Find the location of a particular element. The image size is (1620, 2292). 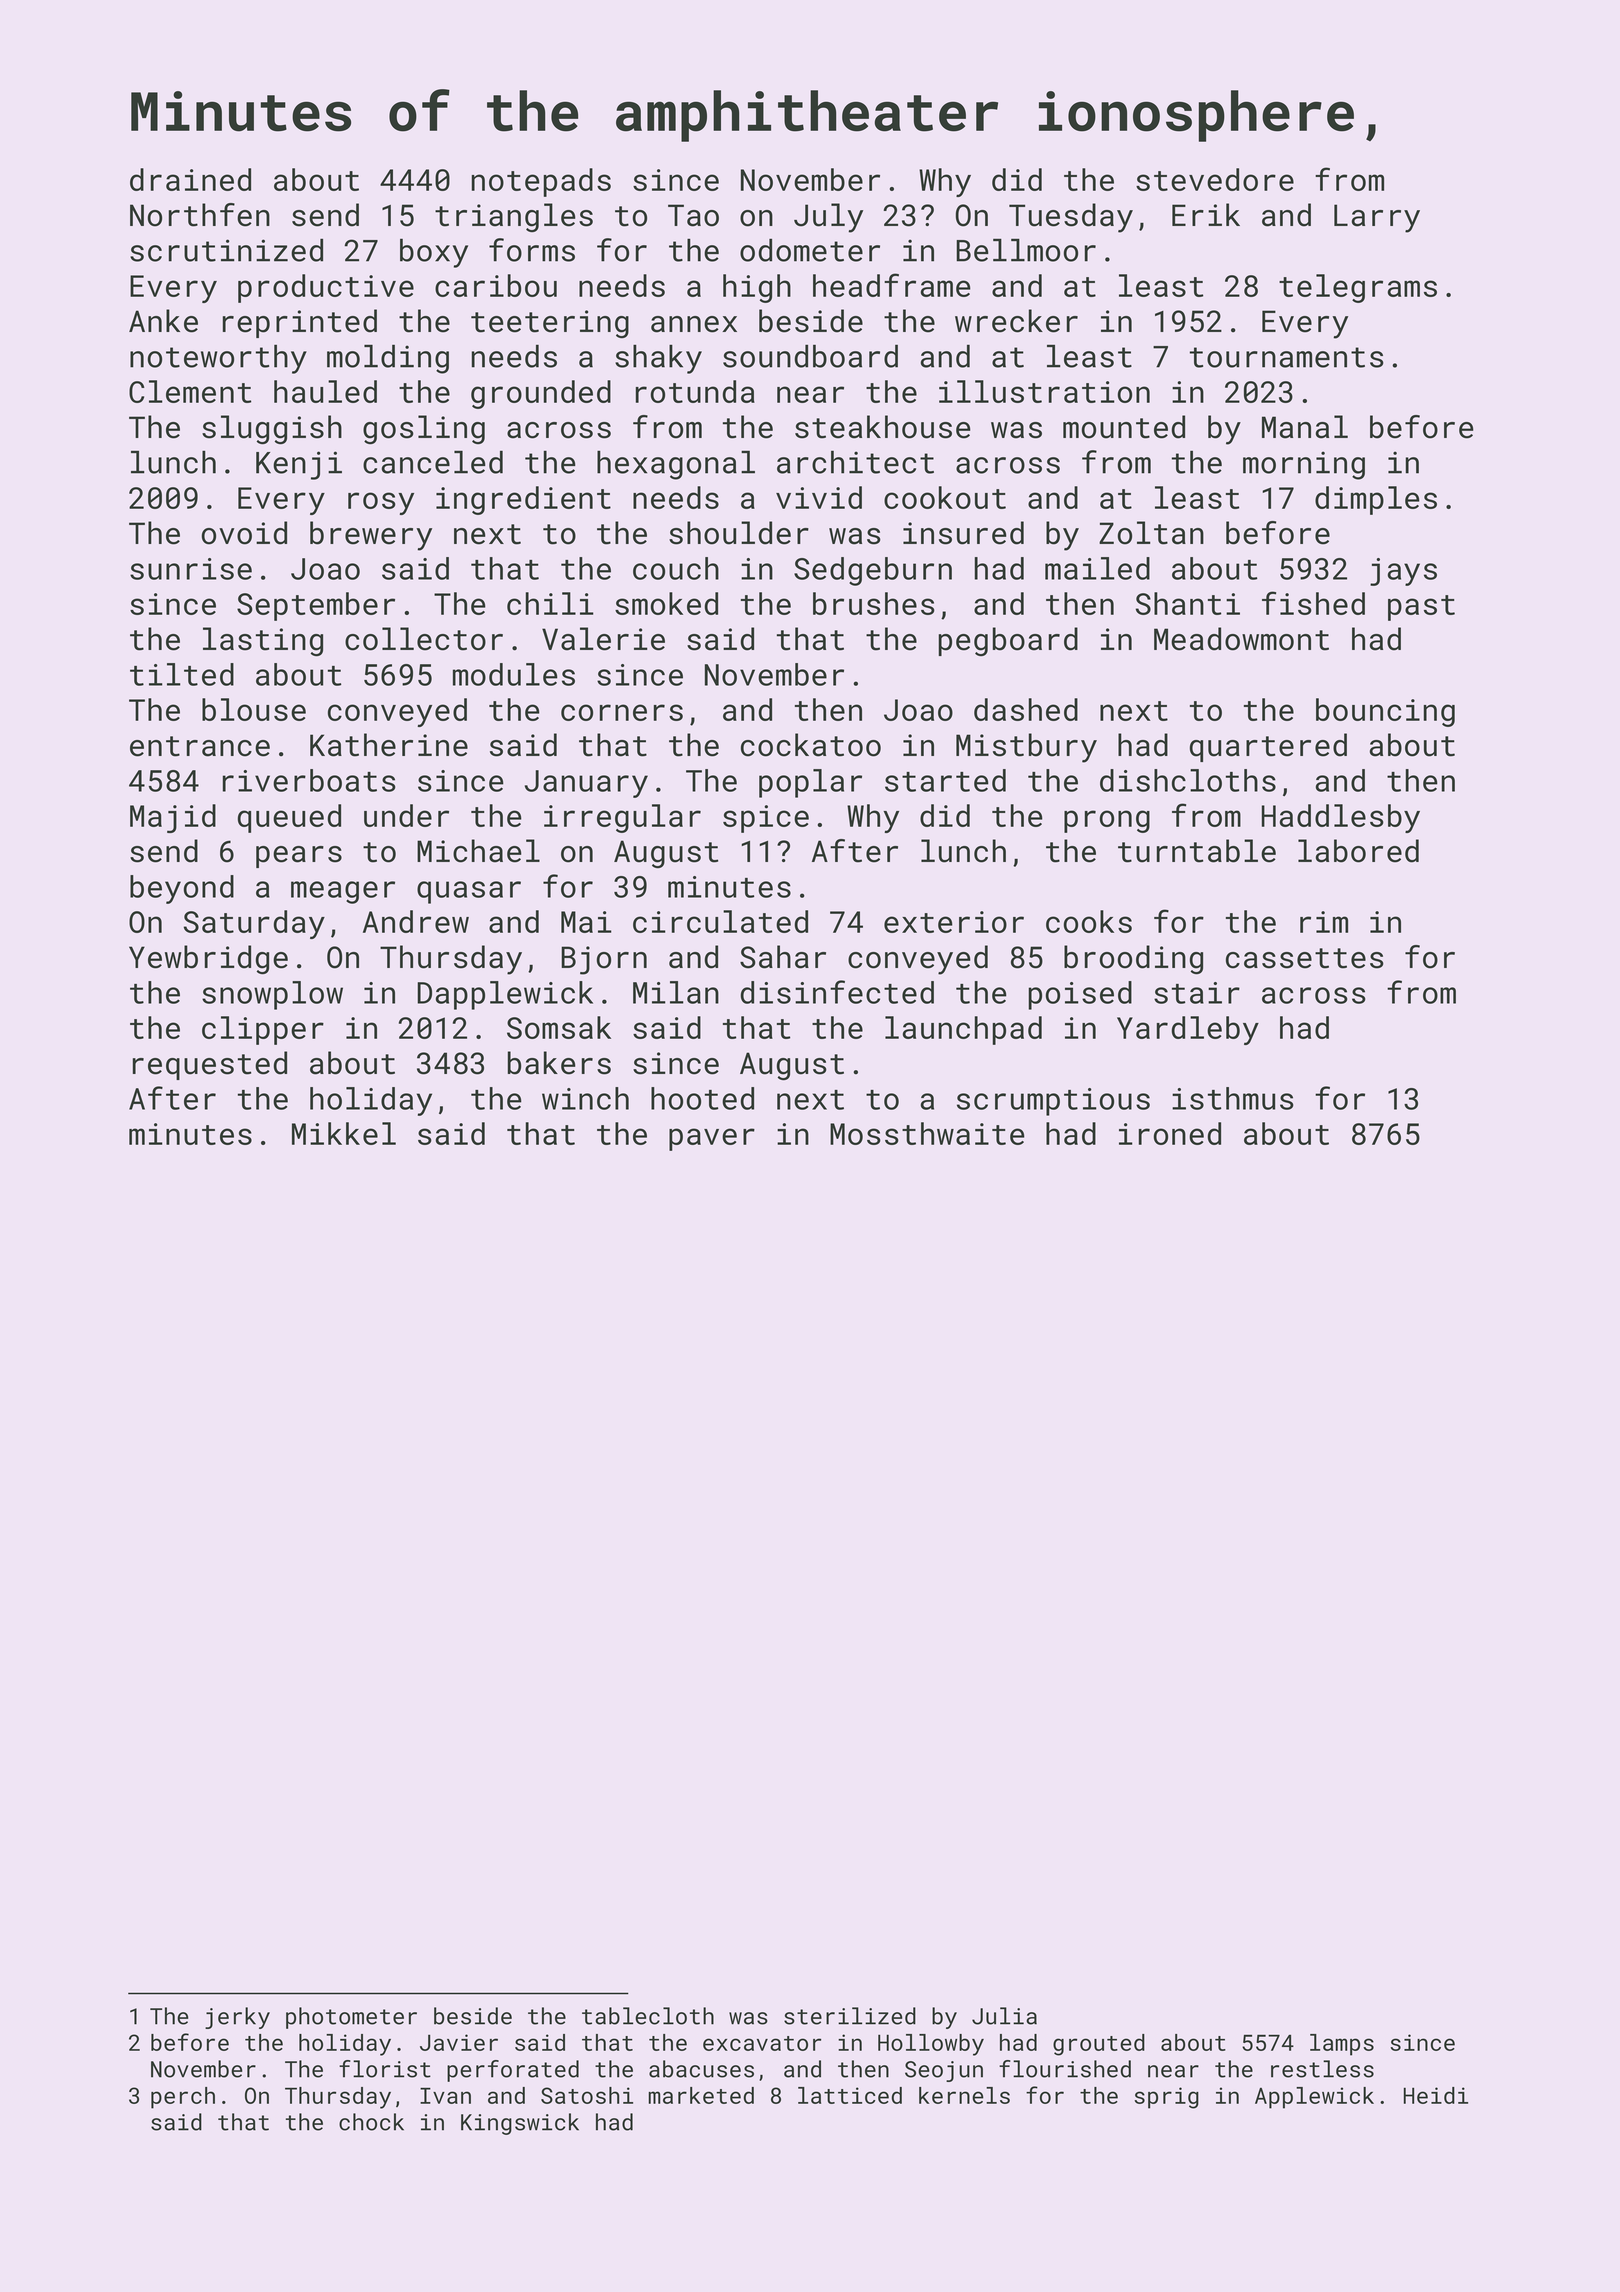

ovoid is located at coordinates (244, 533).
